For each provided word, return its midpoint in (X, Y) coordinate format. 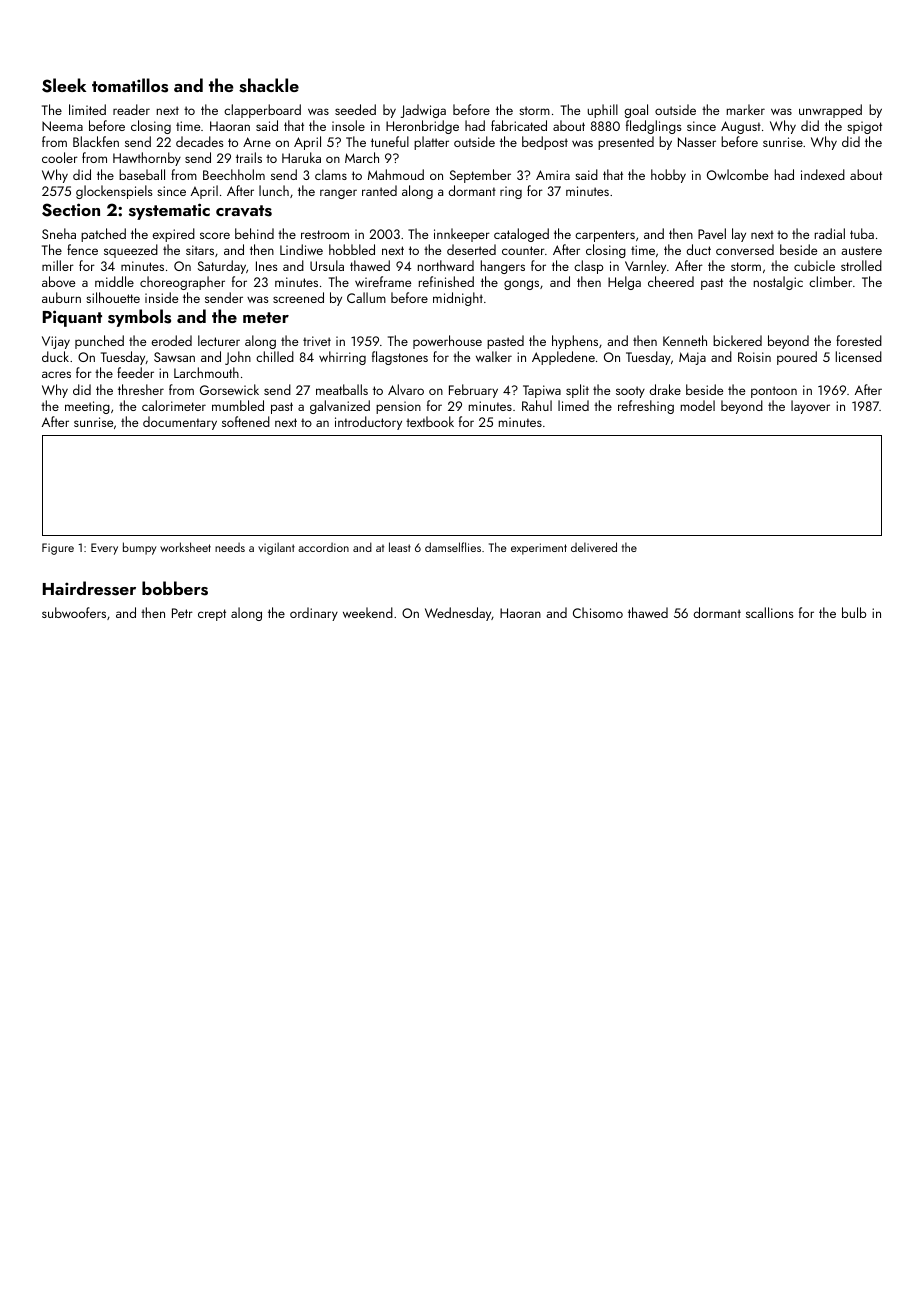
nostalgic (778, 283)
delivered (594, 547)
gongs (521, 285)
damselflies (453, 547)
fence (82, 249)
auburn (61, 297)
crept (212, 615)
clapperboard (262, 111)
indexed (823, 174)
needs (230, 547)
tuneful (390, 141)
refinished (446, 281)
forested (859, 340)
